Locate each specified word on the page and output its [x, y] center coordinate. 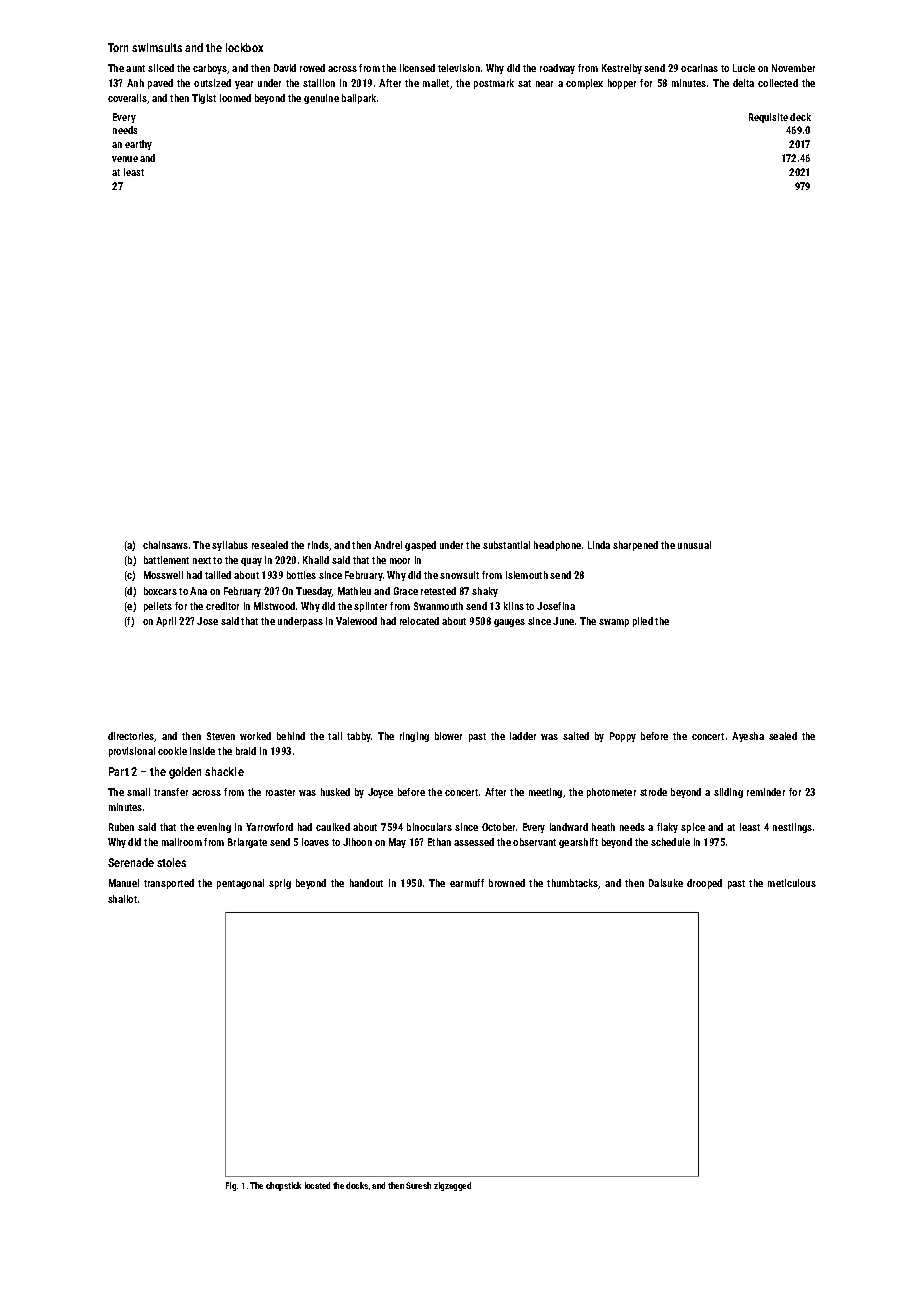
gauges [509, 623]
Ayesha [748, 737]
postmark [494, 84]
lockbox [244, 47]
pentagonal [240, 884]
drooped [704, 884]
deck [800, 117]
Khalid [316, 560]
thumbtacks [573, 884]
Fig [231, 1186]
